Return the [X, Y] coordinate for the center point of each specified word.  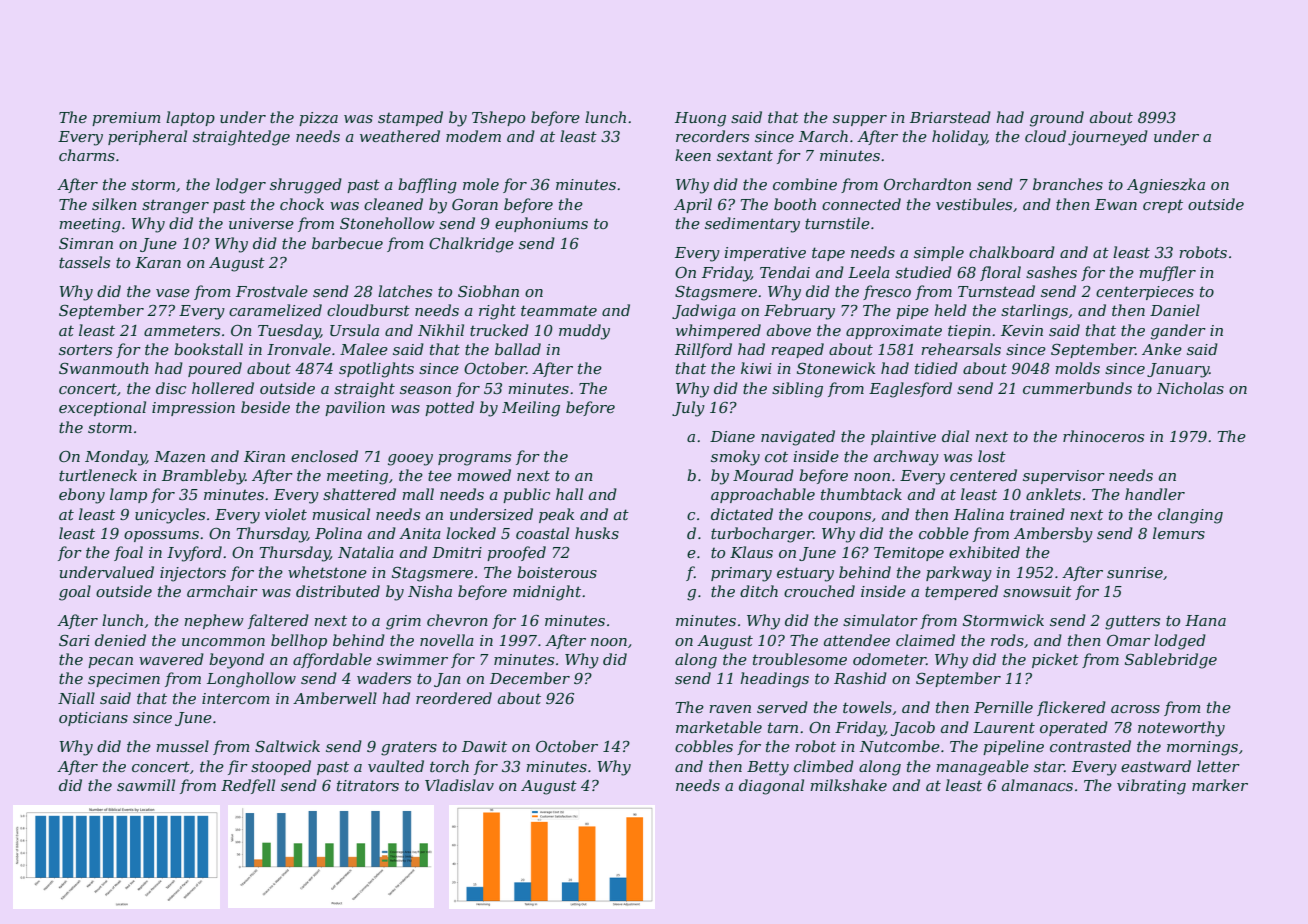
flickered [1071, 708]
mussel [182, 746]
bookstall [208, 349]
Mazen [179, 457]
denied [120, 640]
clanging [1190, 516]
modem [473, 136]
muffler [1167, 273]
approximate [894, 332]
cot [776, 456]
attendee [857, 640]
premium [126, 119]
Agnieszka [1166, 186]
